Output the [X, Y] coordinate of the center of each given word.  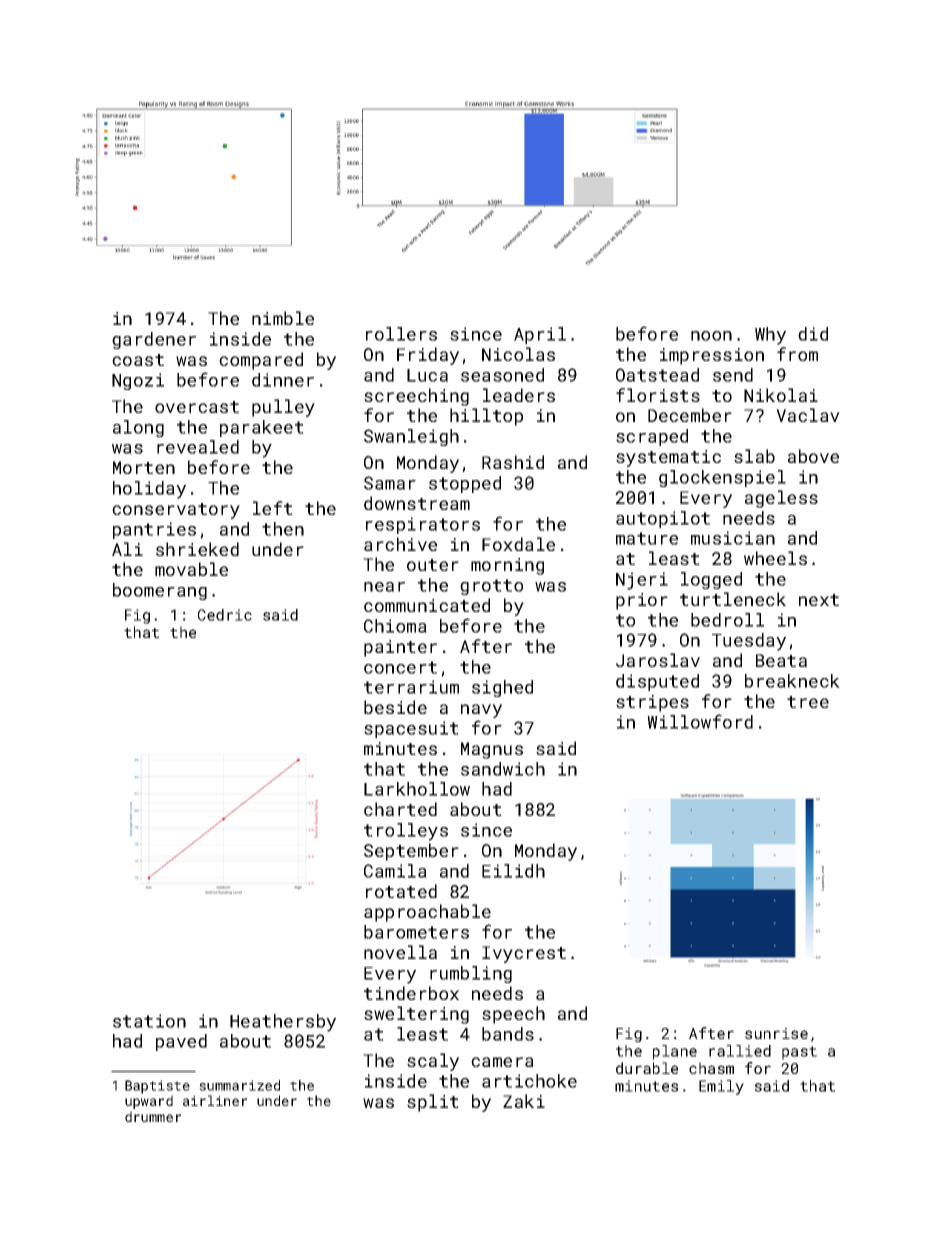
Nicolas [518, 354]
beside [395, 707]
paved [181, 1042]
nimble [283, 318]
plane [675, 1052]
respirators [423, 525]
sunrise [776, 1033]
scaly [433, 1062]
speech [513, 1015]
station [149, 1021]
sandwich [503, 769]
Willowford [700, 721]
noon [711, 336]
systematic [668, 458]
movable [191, 569]
